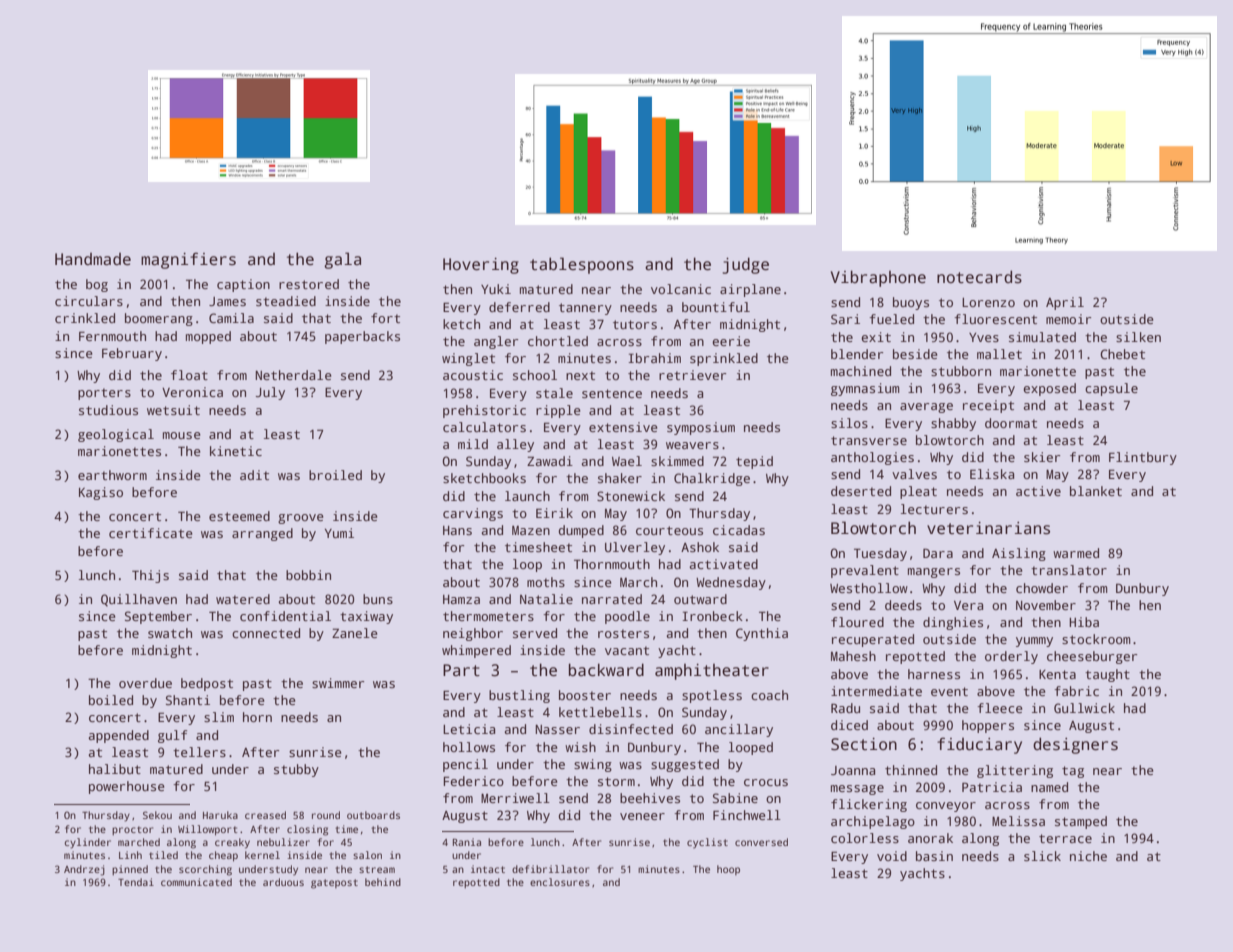 This screenshot has height=952, width=1233. What do you see at coordinates (1042, 457) in the screenshot?
I see `skier` at bounding box center [1042, 457].
